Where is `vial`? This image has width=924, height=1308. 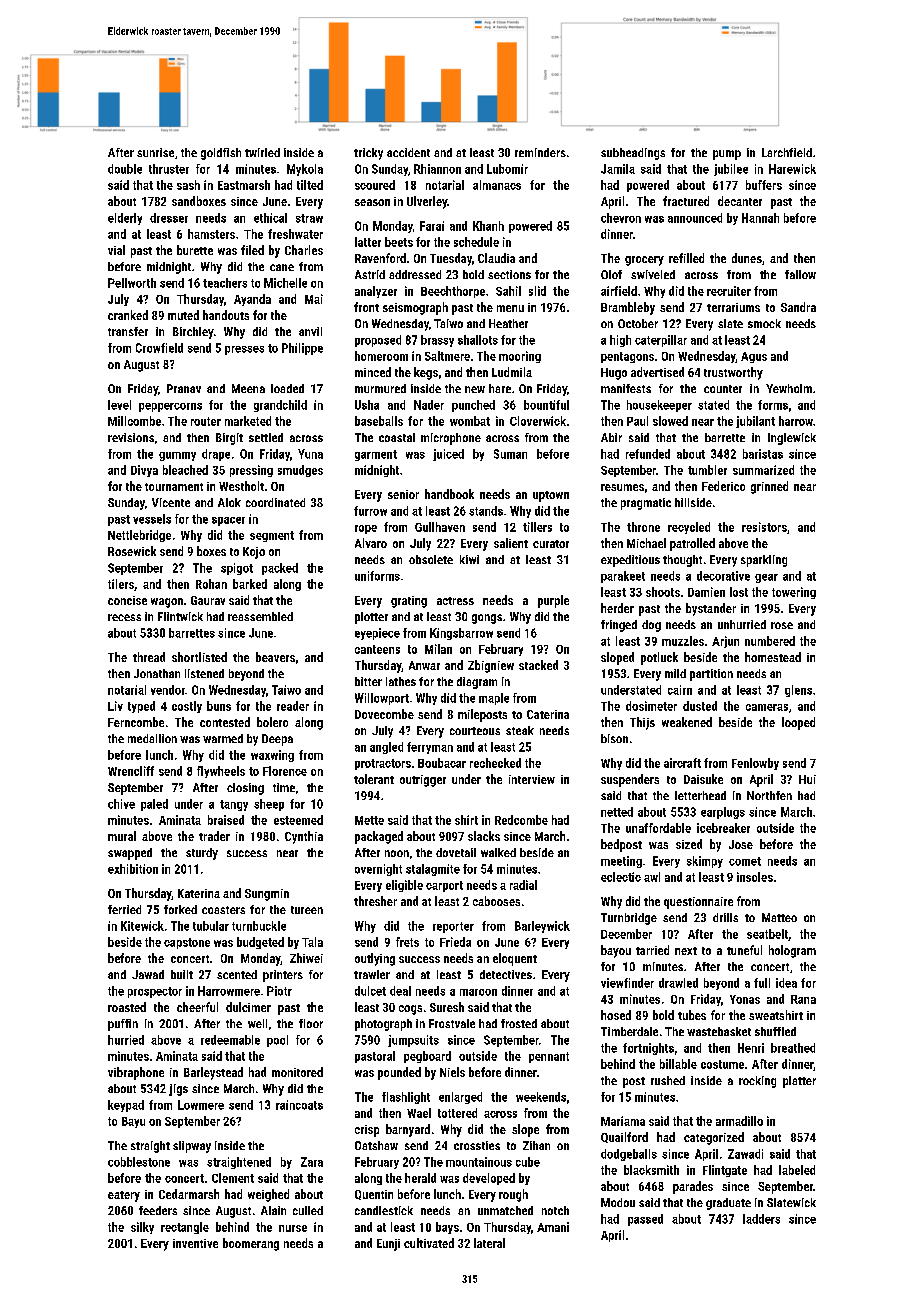 vial is located at coordinates (116, 250).
